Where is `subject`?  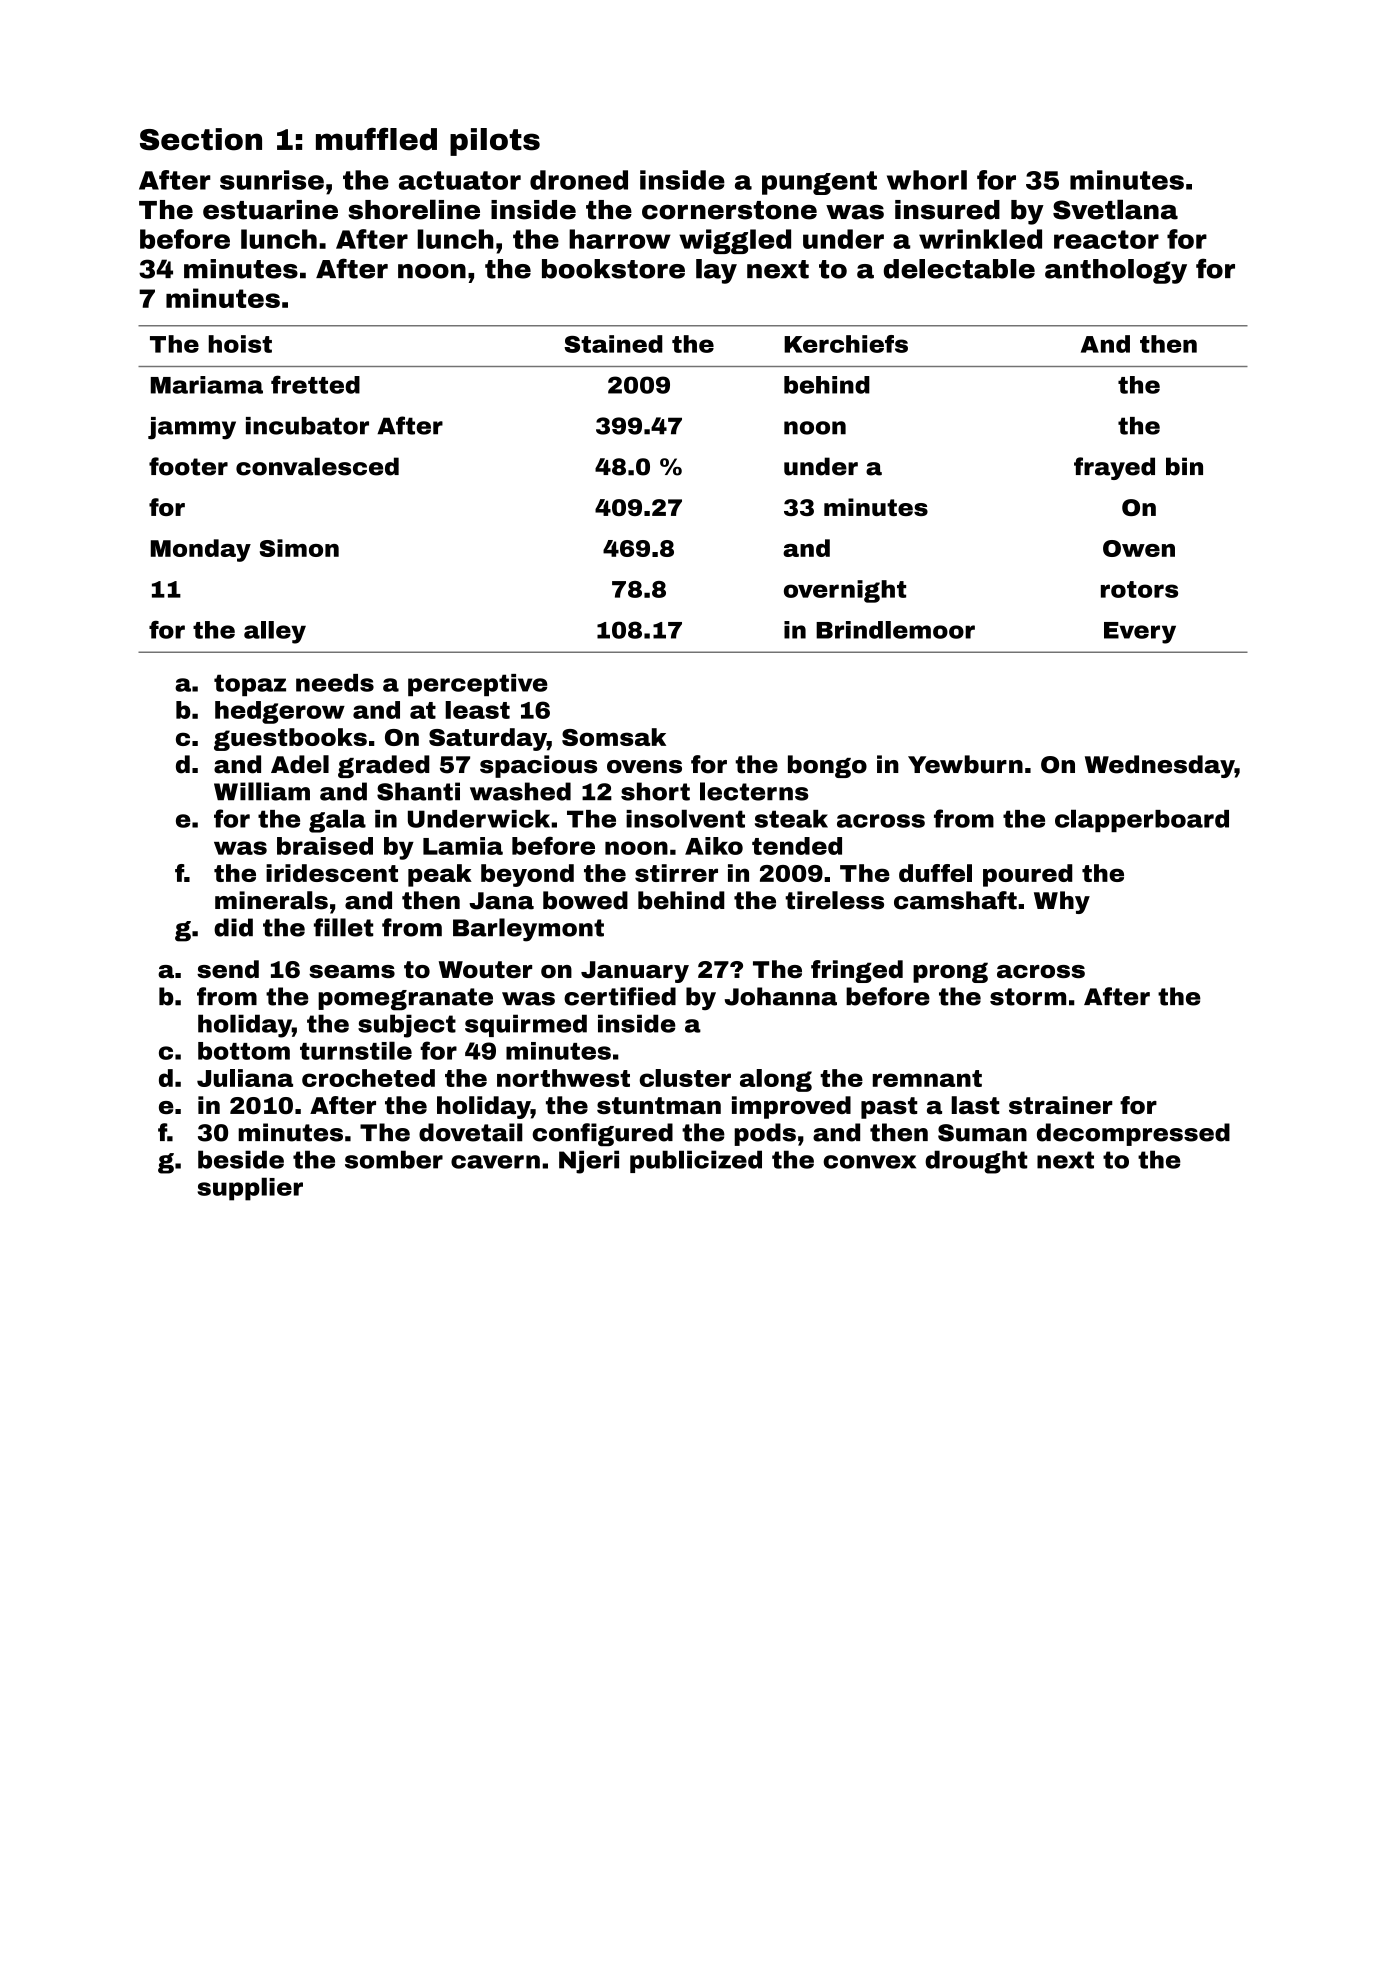
subject is located at coordinates (407, 1026).
